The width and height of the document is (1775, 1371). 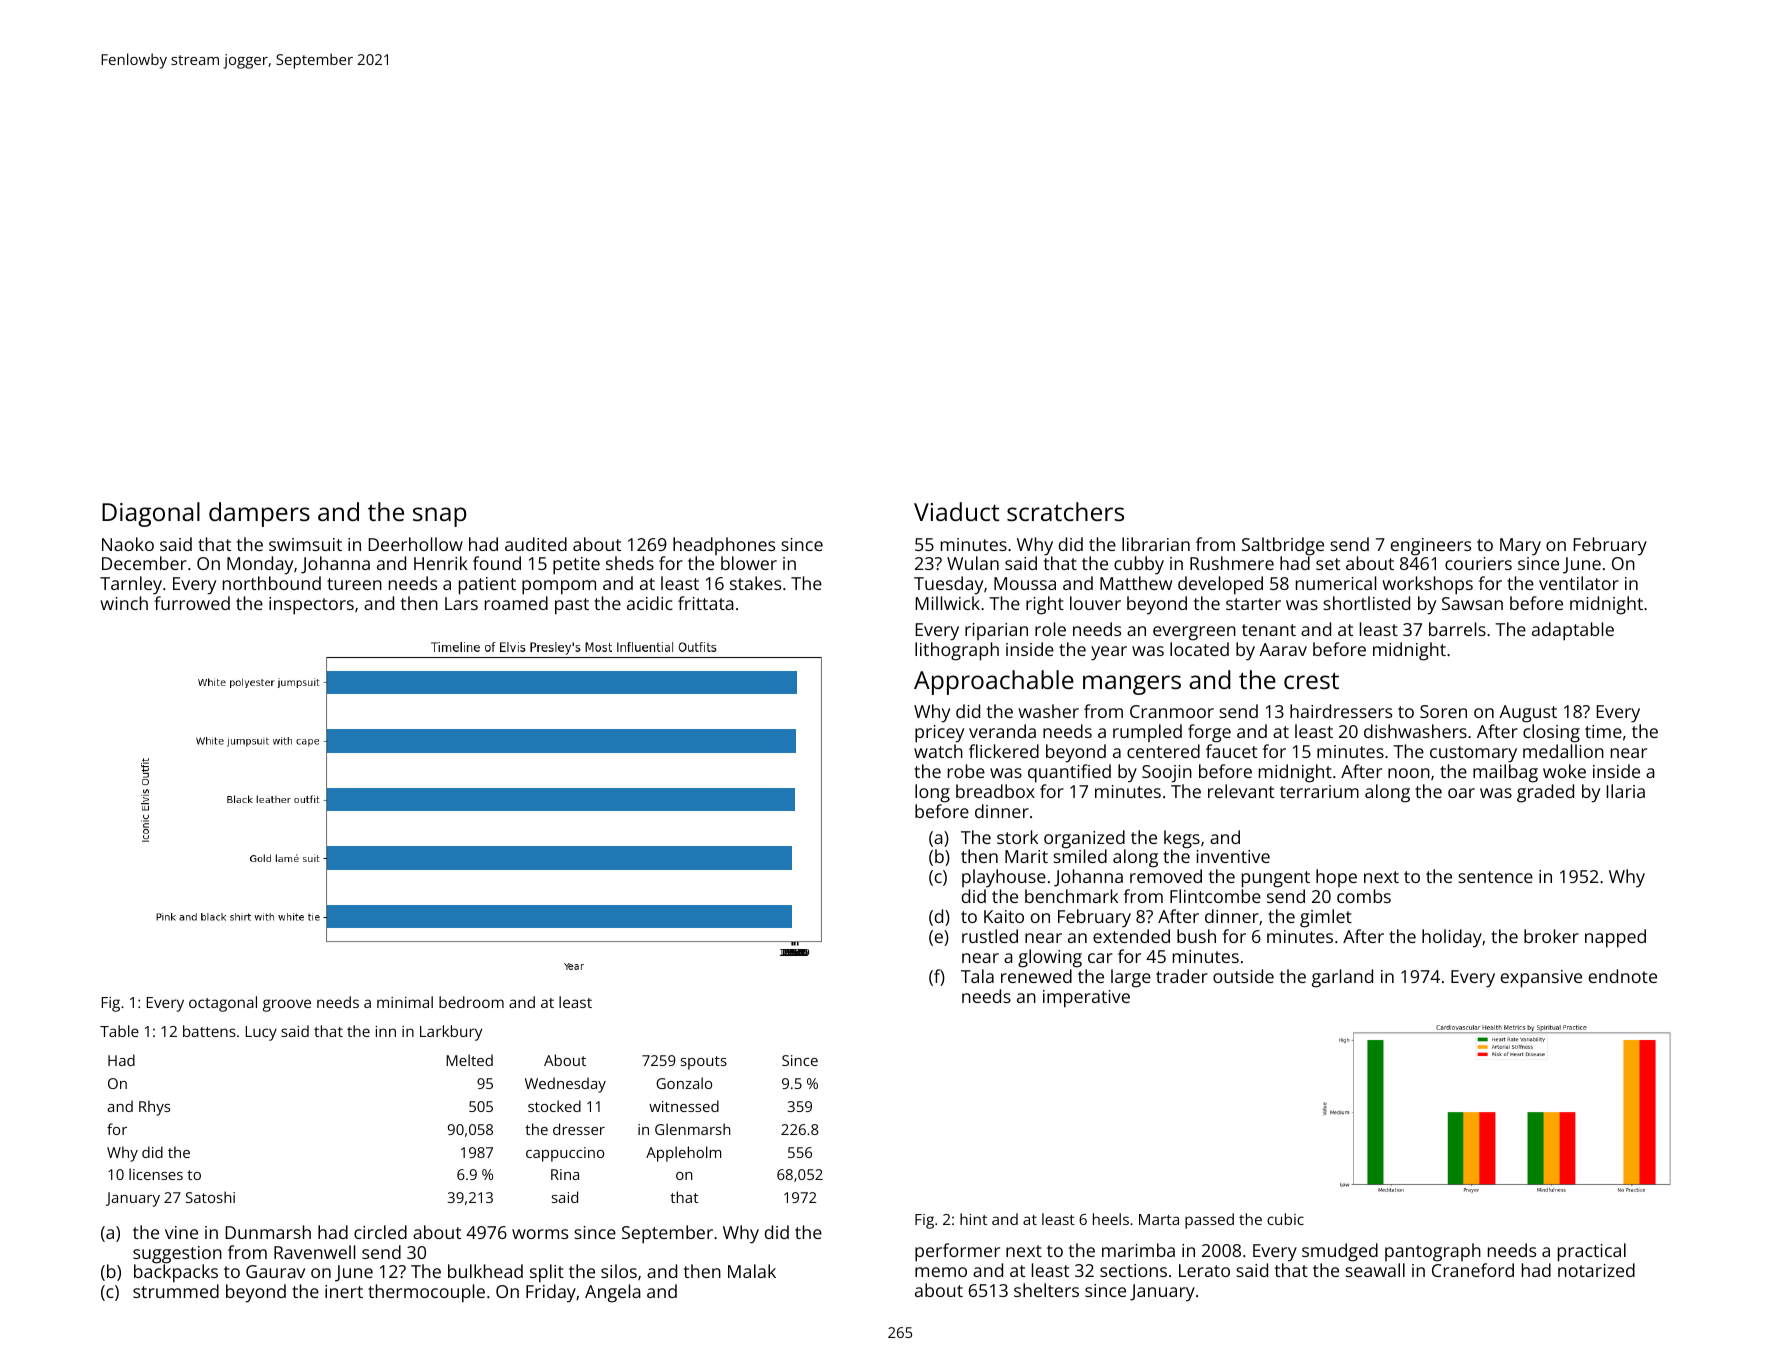 I want to click on garland, so click(x=1342, y=978).
